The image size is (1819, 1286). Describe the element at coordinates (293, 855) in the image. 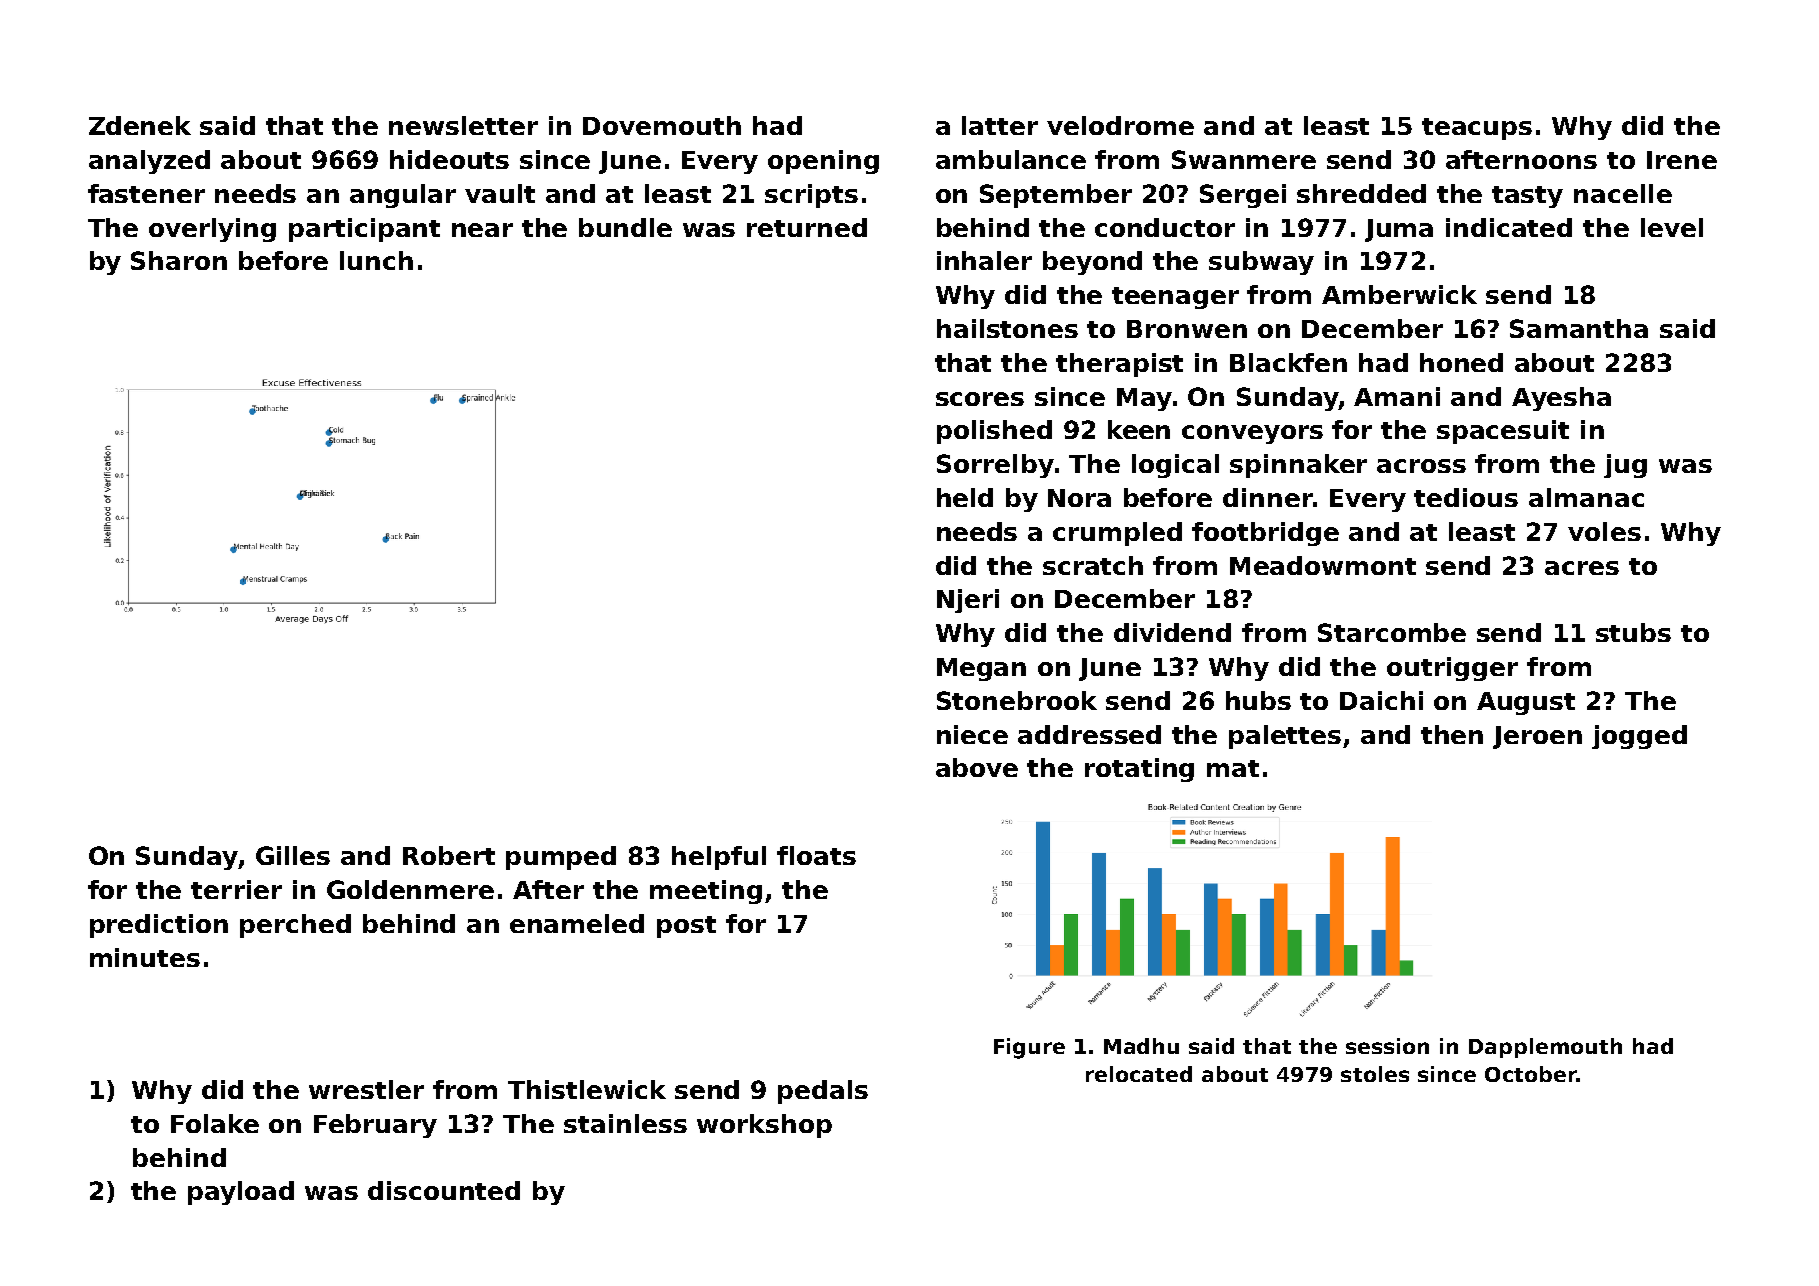

I see `Gilles` at that location.
